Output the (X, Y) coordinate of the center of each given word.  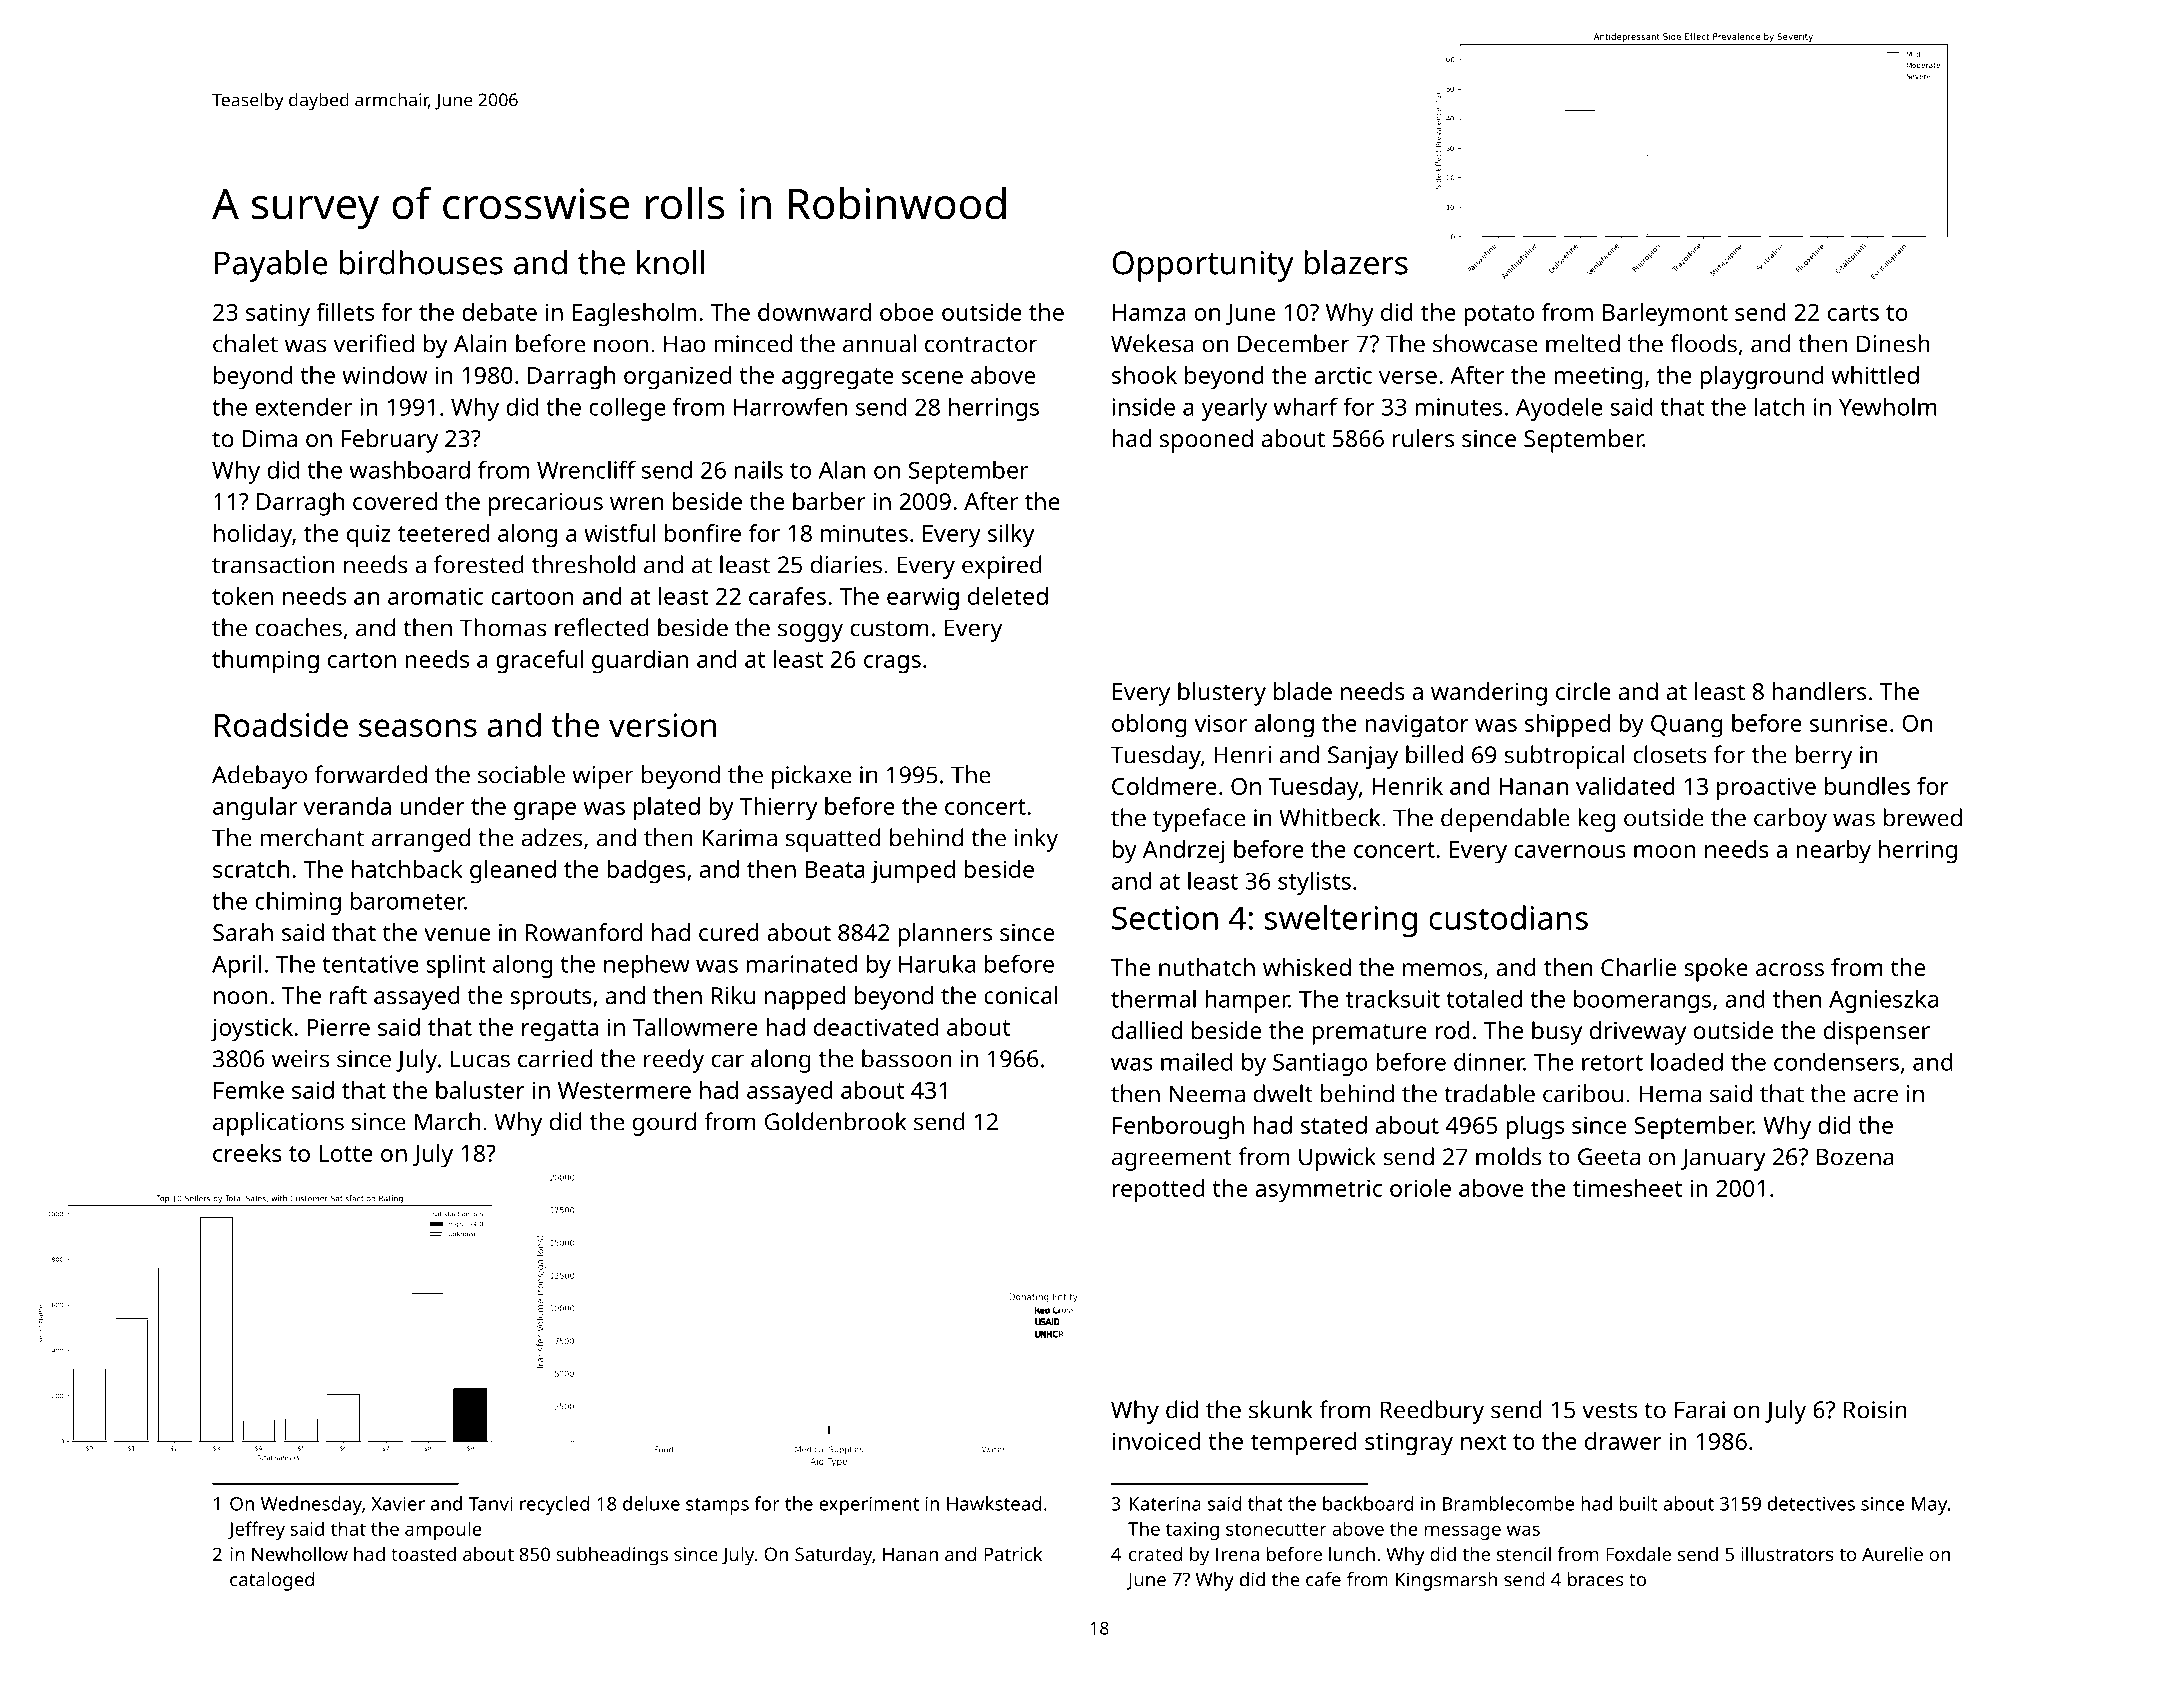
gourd (664, 1124)
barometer (407, 900)
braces (1596, 1579)
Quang (1687, 726)
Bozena (1855, 1157)
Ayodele (1559, 409)
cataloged (272, 1581)
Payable (271, 266)
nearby (1833, 852)
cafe (1323, 1579)
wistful (619, 533)
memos (1442, 969)
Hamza (1149, 312)
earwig (923, 599)
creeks (247, 1153)
